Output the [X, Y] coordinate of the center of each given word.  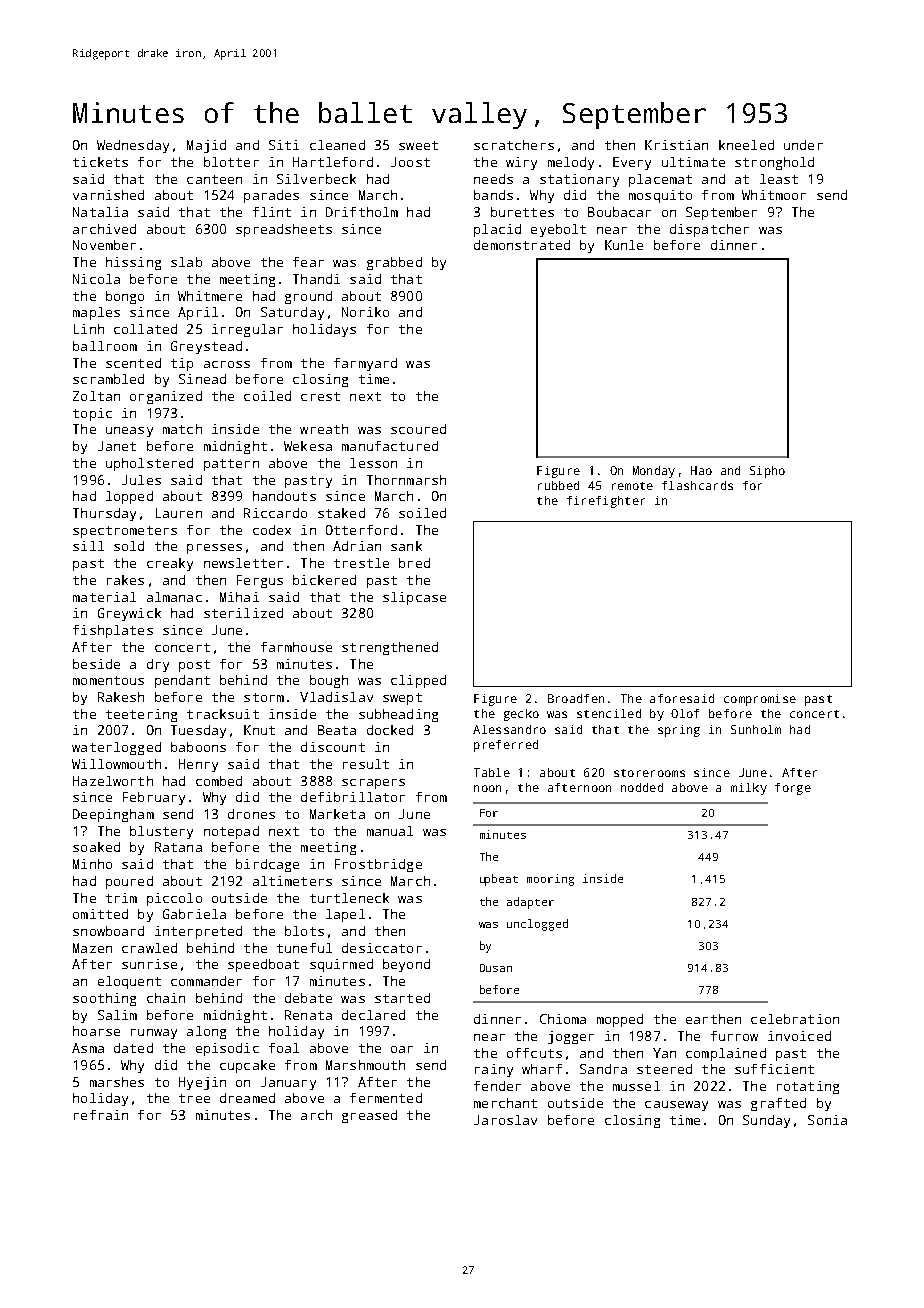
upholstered [149, 464]
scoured [418, 429]
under [803, 145]
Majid [206, 146]
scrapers [373, 784]
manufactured [390, 446]
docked [390, 730]
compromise [760, 700]
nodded [642, 787]
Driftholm [362, 212]
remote [632, 486]
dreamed [247, 1098]
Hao [701, 470]
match [182, 429]
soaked [96, 847]
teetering [141, 715]
